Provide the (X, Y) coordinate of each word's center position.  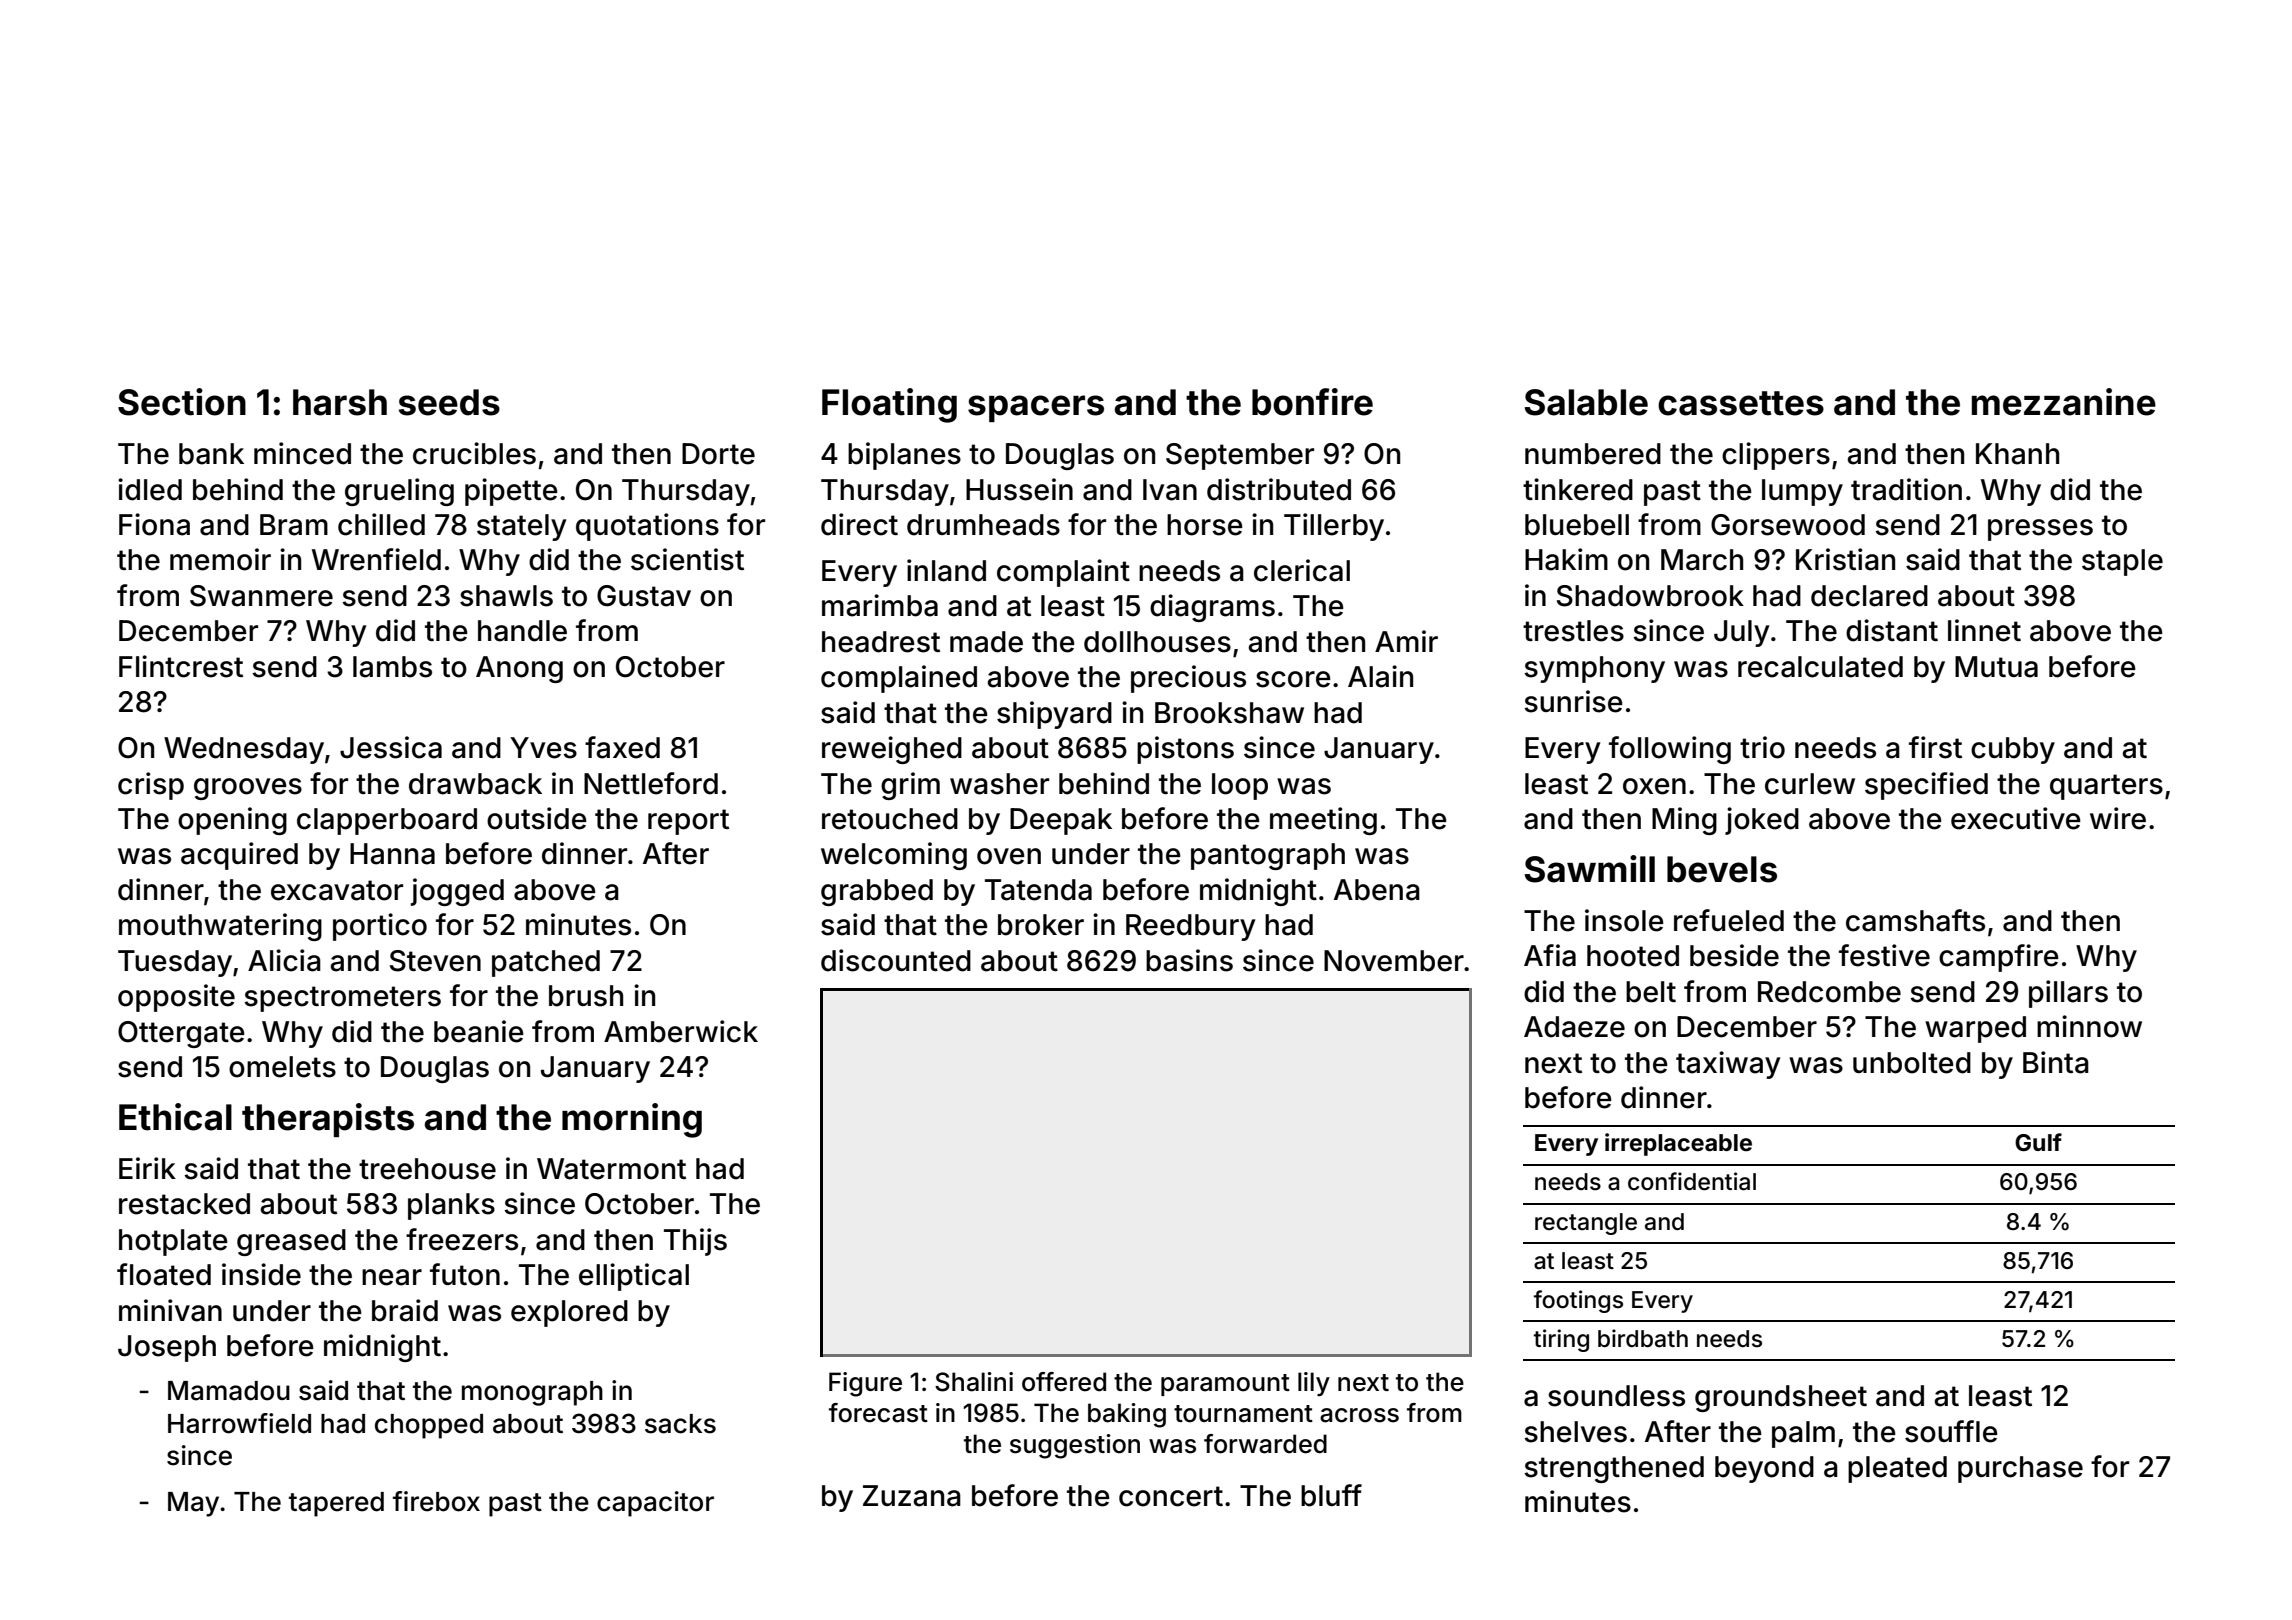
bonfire (1312, 402)
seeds (449, 402)
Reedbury (1190, 927)
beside (1734, 955)
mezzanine (2064, 402)
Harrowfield (239, 1423)
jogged (457, 892)
